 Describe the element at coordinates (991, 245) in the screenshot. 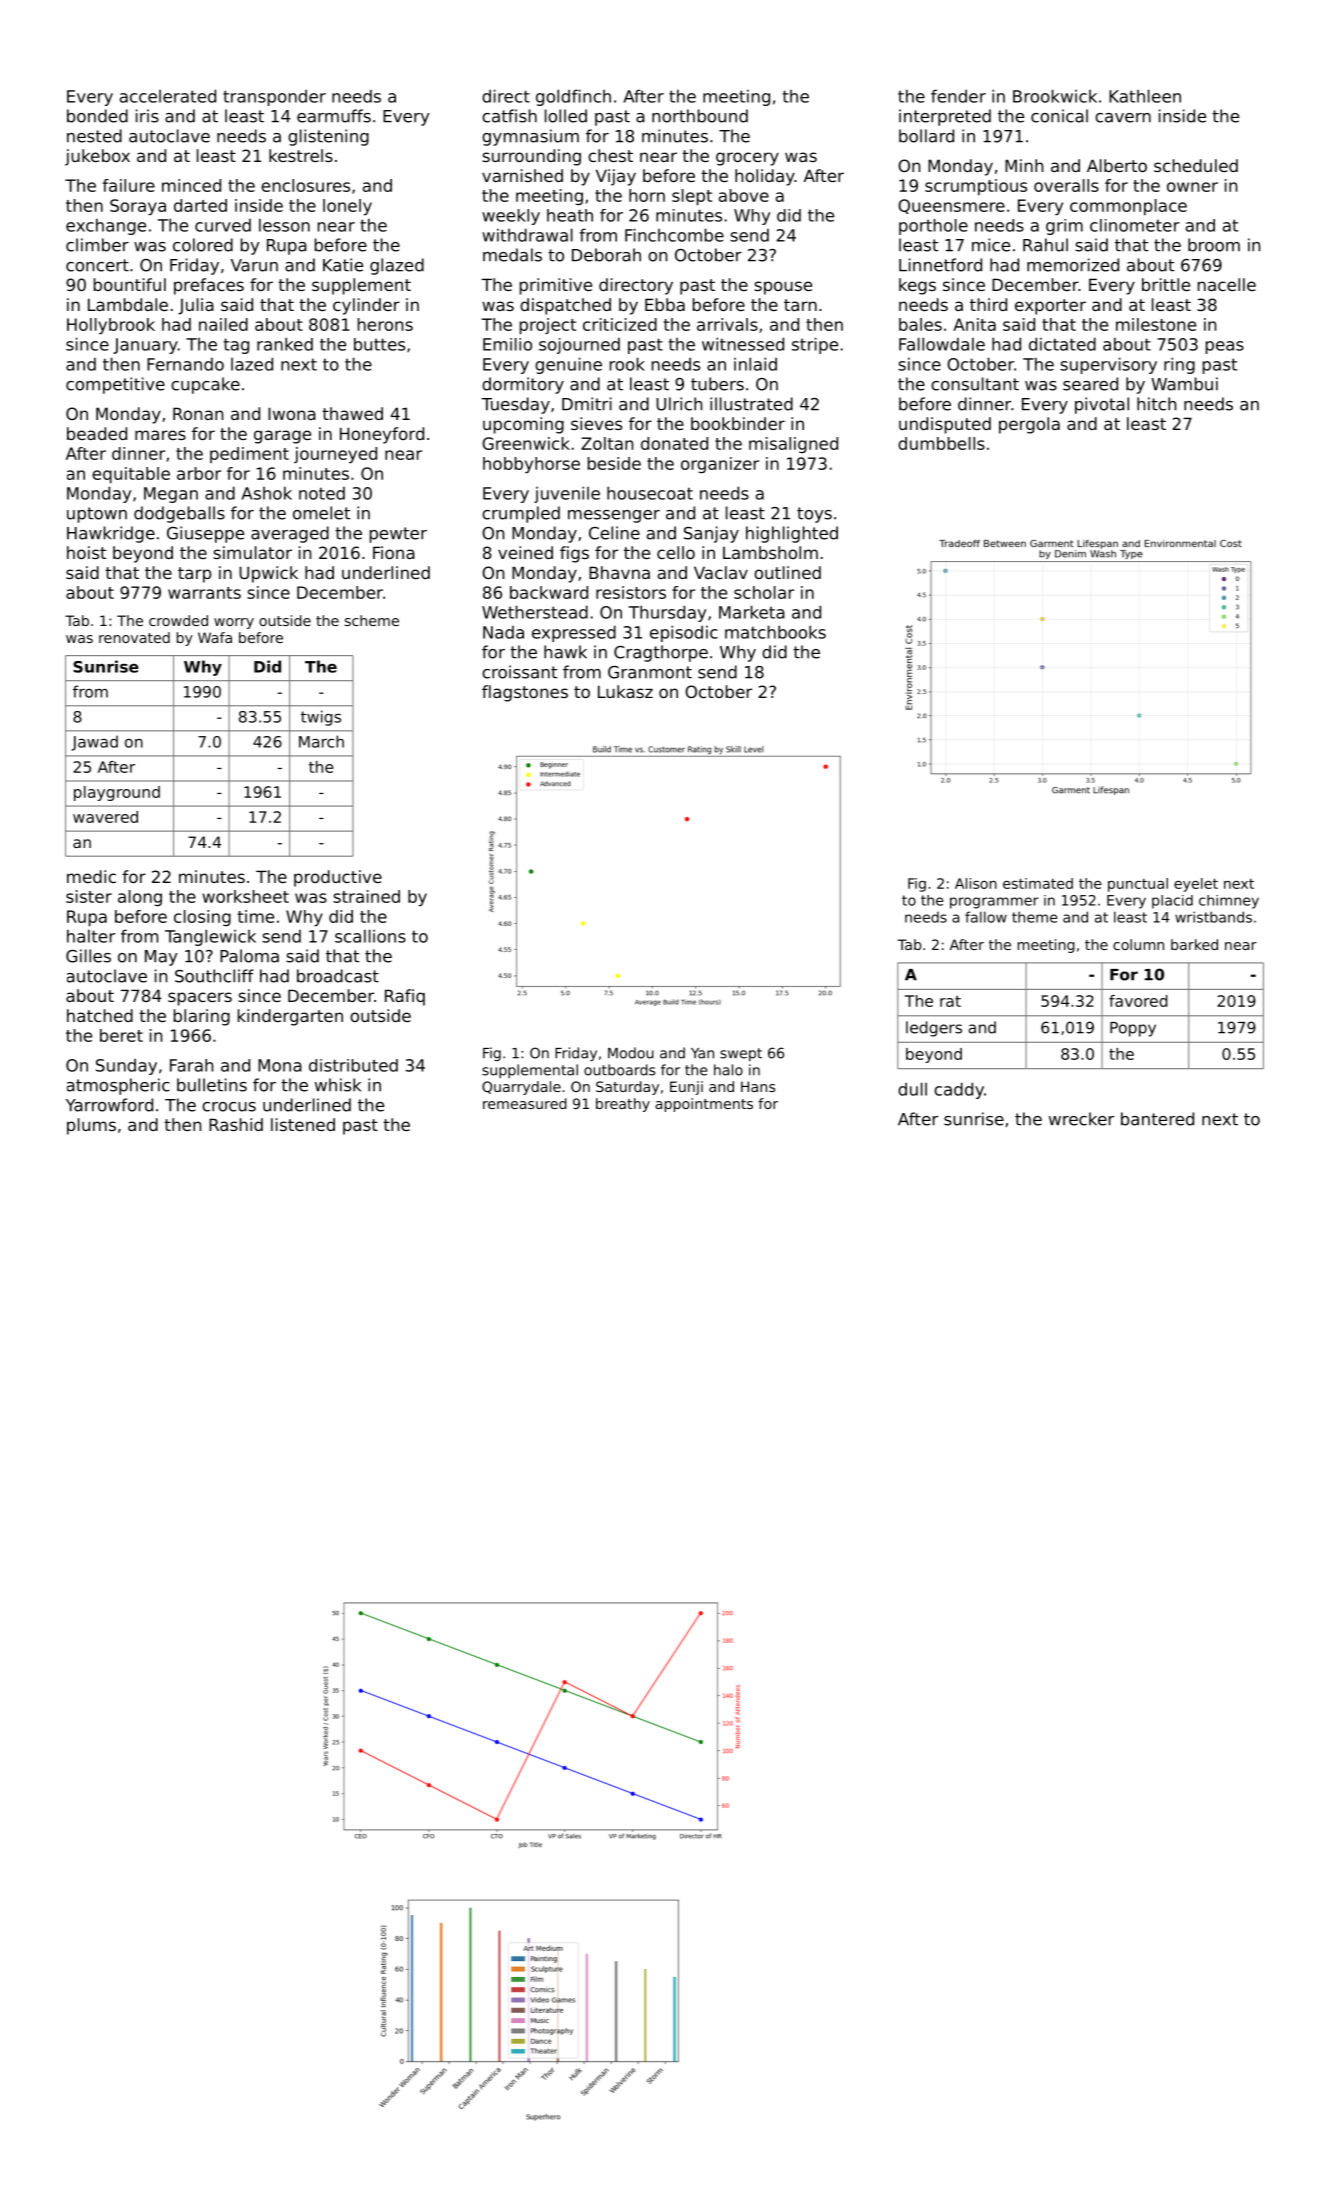

I see `mice` at that location.
